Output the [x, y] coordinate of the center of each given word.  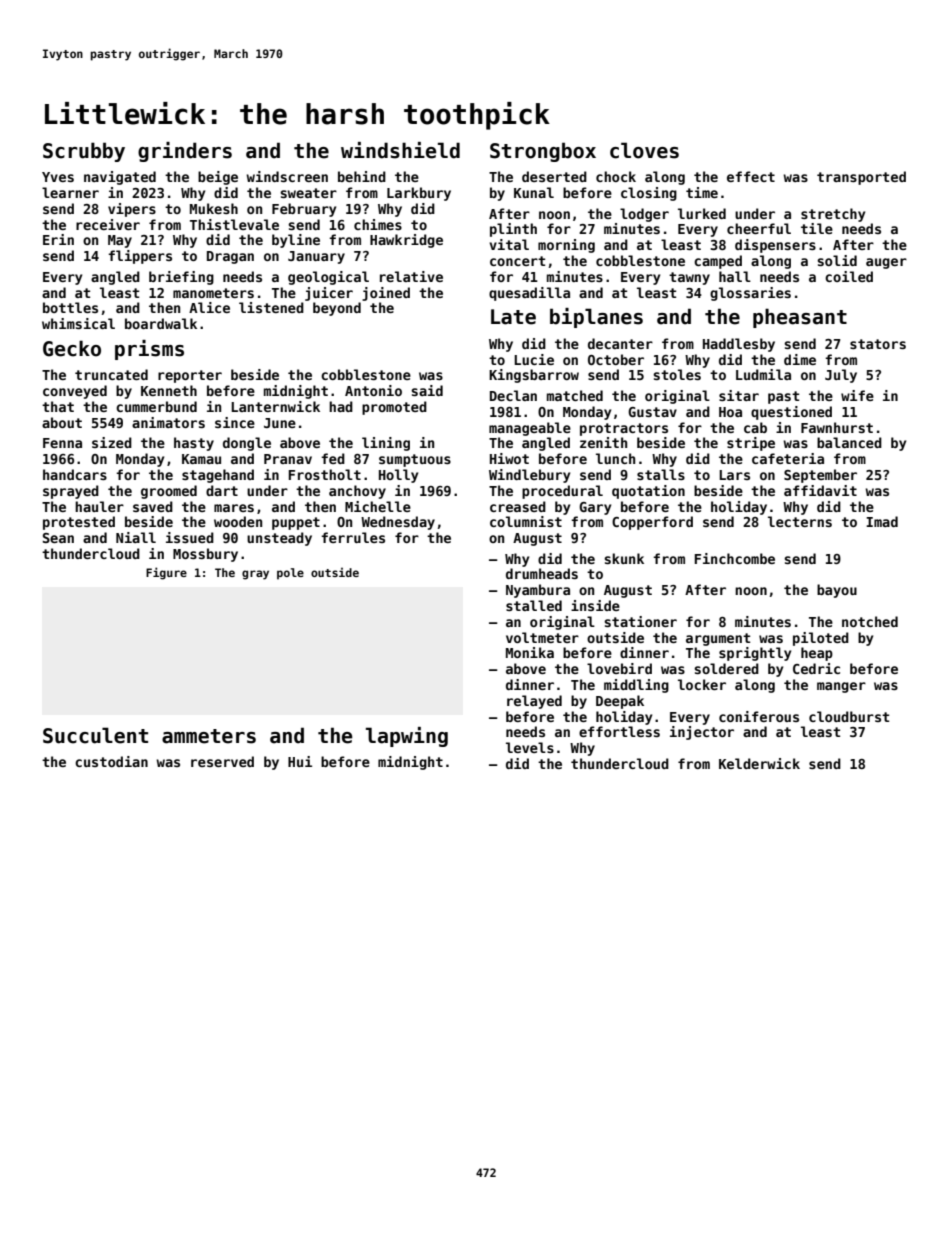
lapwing [407, 737]
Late [513, 317]
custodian [111, 761]
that [58, 406]
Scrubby [84, 152]
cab [755, 427]
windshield [400, 150]
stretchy [833, 215]
